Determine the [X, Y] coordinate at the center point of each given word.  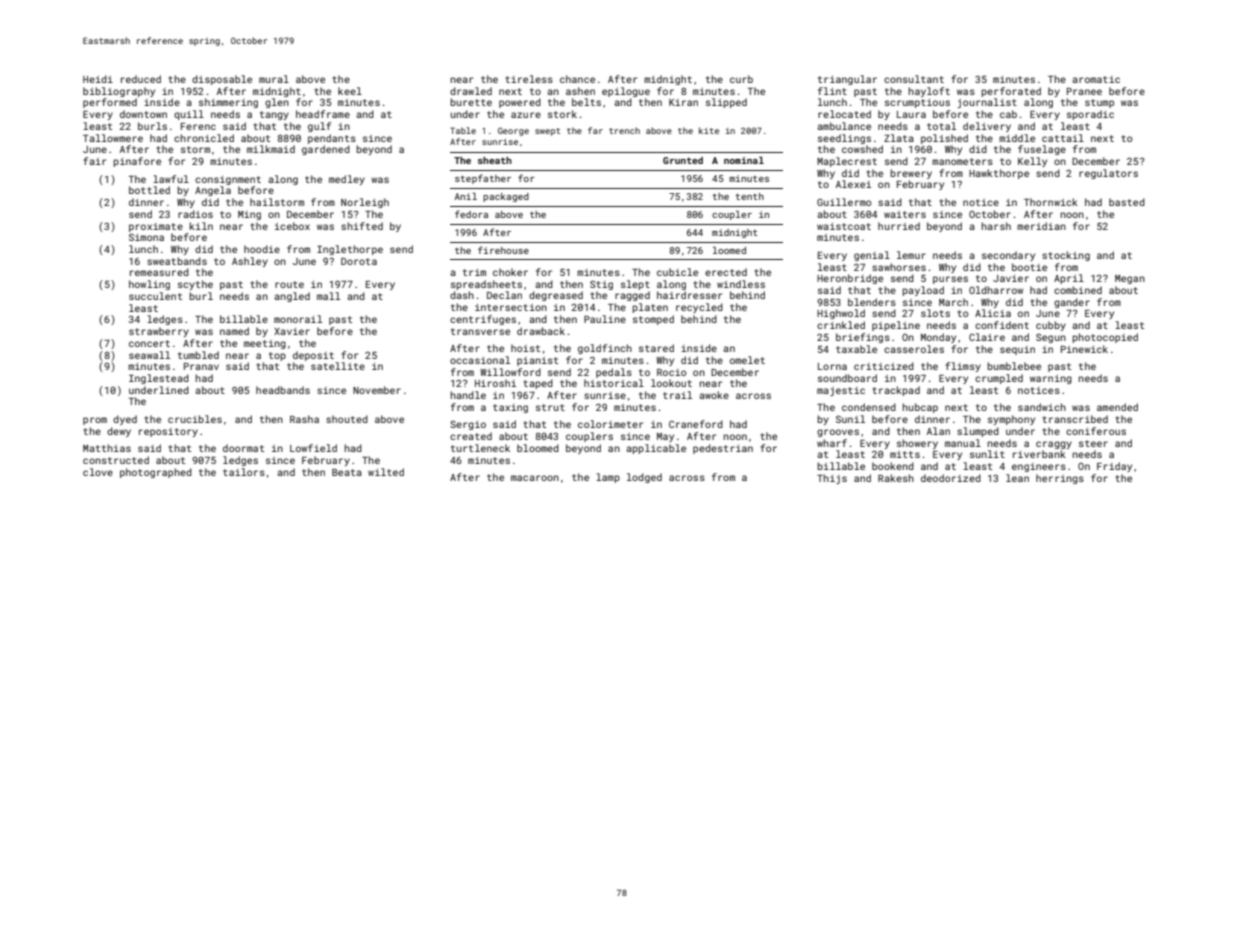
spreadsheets [486, 285]
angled [292, 297]
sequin [1017, 350]
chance [577, 79]
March [953, 302]
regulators [1108, 174]
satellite [338, 366]
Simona [146, 237]
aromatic [1096, 79]
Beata [347, 472]
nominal [744, 160]
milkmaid [271, 149]
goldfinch [605, 349]
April [1069, 279]
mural [274, 79]
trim [474, 272]
